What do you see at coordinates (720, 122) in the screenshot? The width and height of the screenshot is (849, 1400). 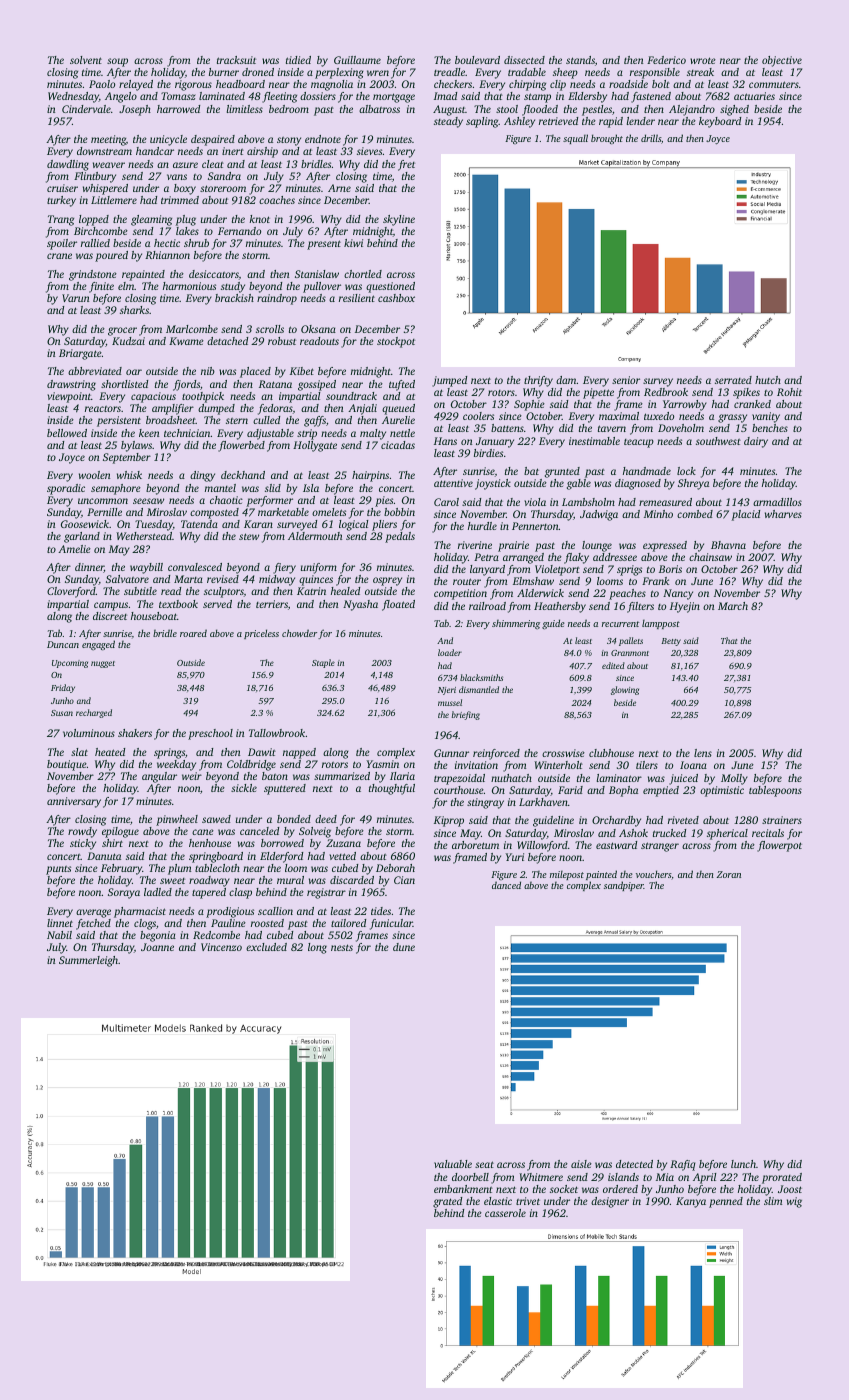 I see `keyboard` at bounding box center [720, 122].
